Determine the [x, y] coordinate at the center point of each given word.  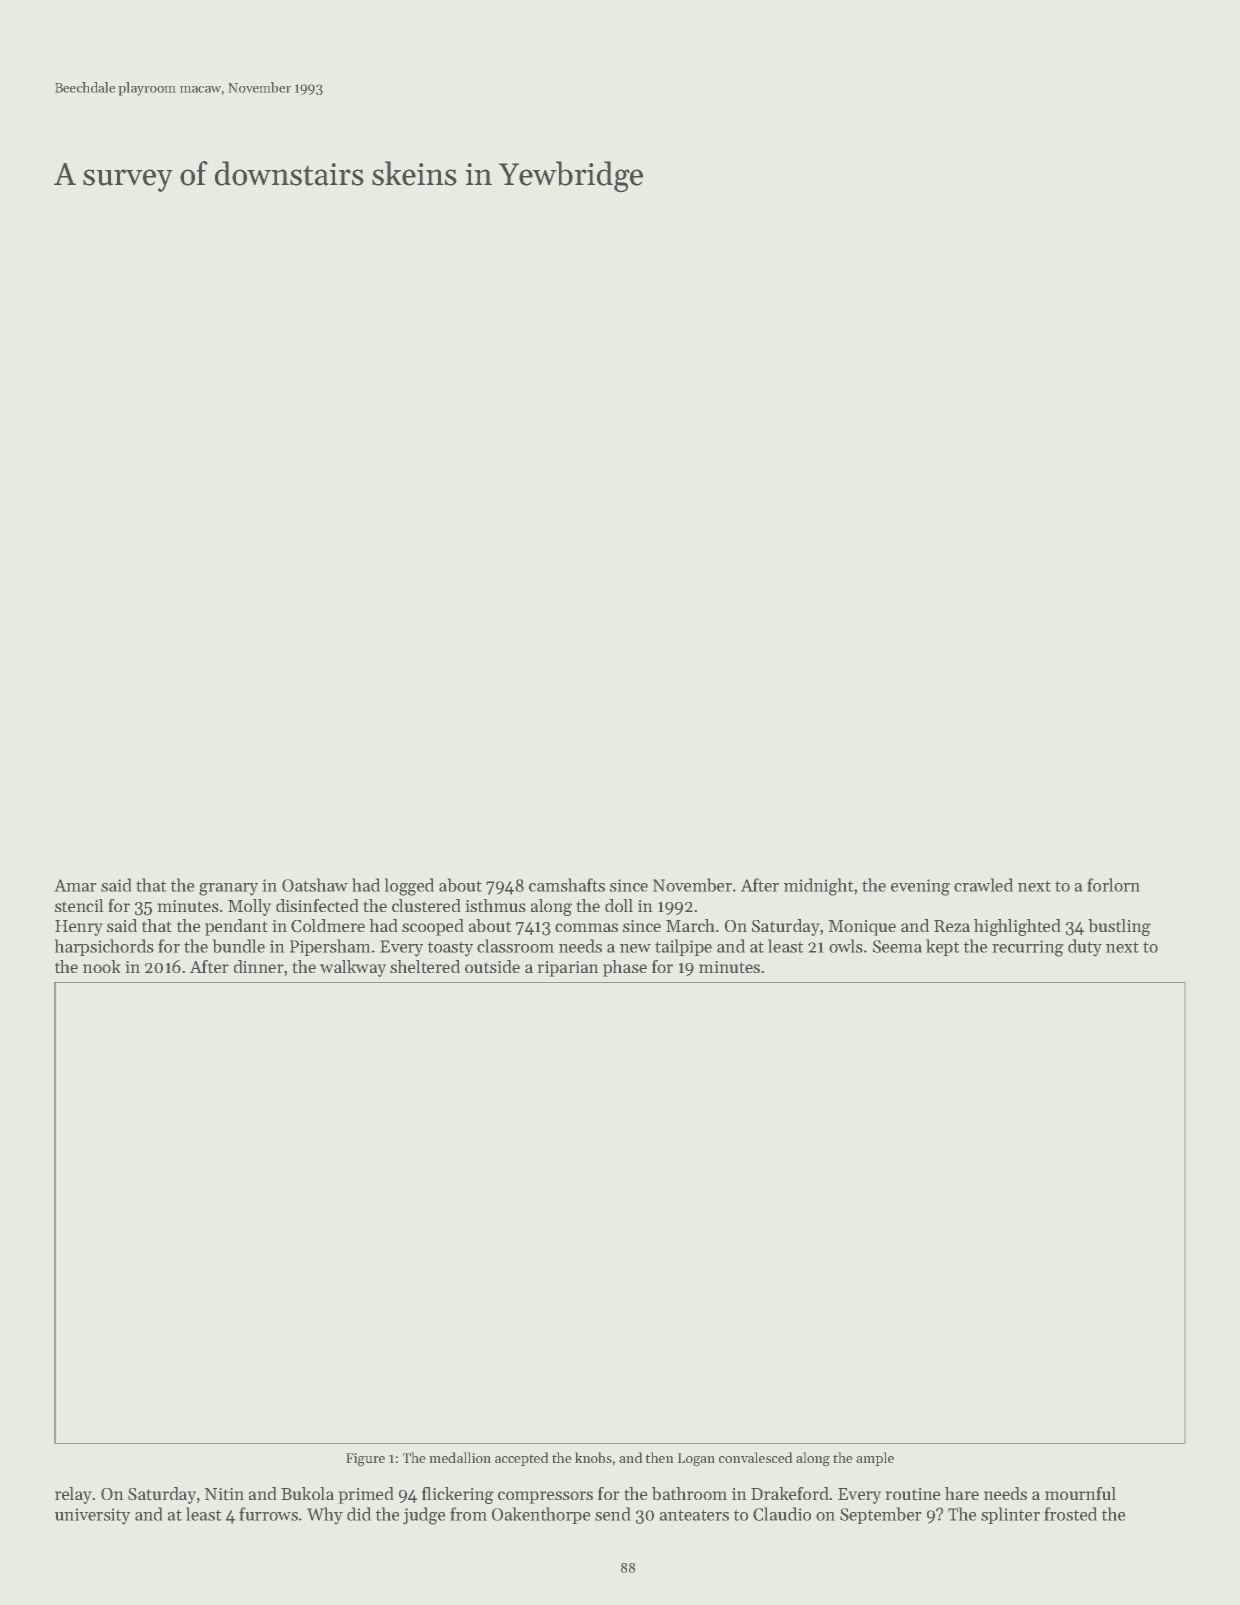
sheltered [425, 967]
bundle [238, 946]
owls [846, 946]
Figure [365, 1460]
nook [102, 966]
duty [1085, 948]
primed [366, 1495]
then [660, 1457]
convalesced [756, 1457]
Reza [952, 926]
